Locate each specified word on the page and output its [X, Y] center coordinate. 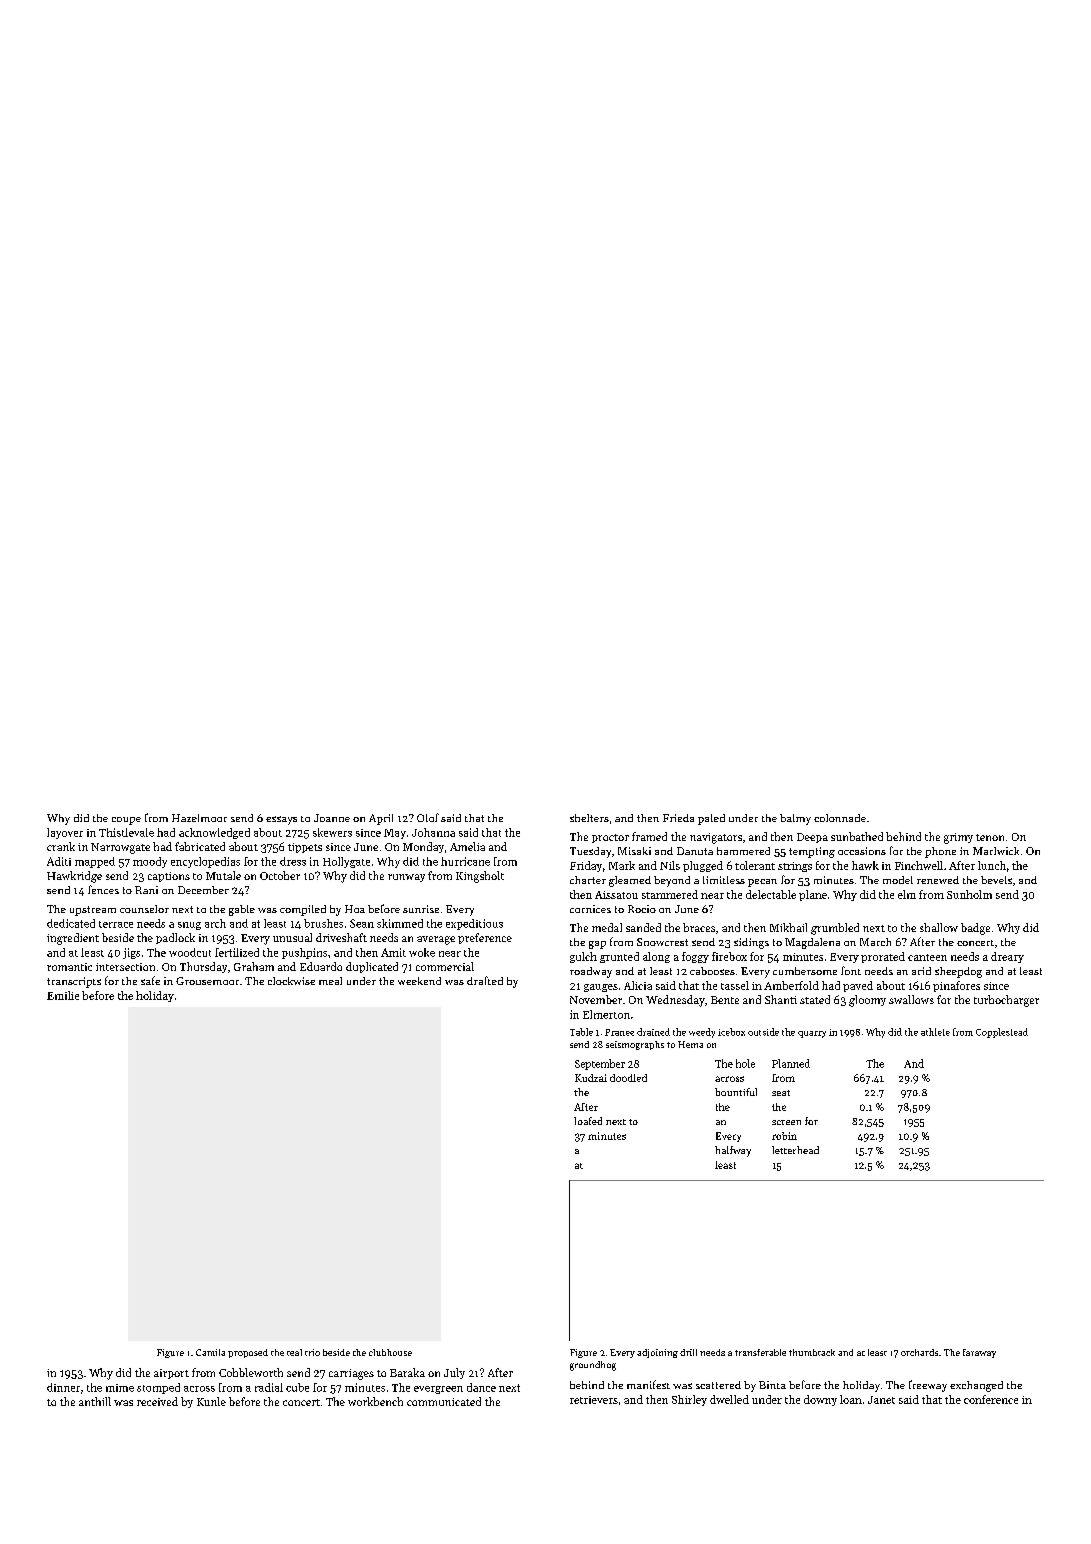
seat [781, 1093]
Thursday [203, 967]
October [280, 875]
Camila [210, 1352]
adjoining [657, 1353]
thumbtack [812, 1352]
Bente [725, 1000]
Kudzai [591, 1078]
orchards [919, 1352]
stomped [158, 1388]
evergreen [438, 1390]
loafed [588, 1121]
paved [858, 986]
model [898, 880]
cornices [590, 909]
